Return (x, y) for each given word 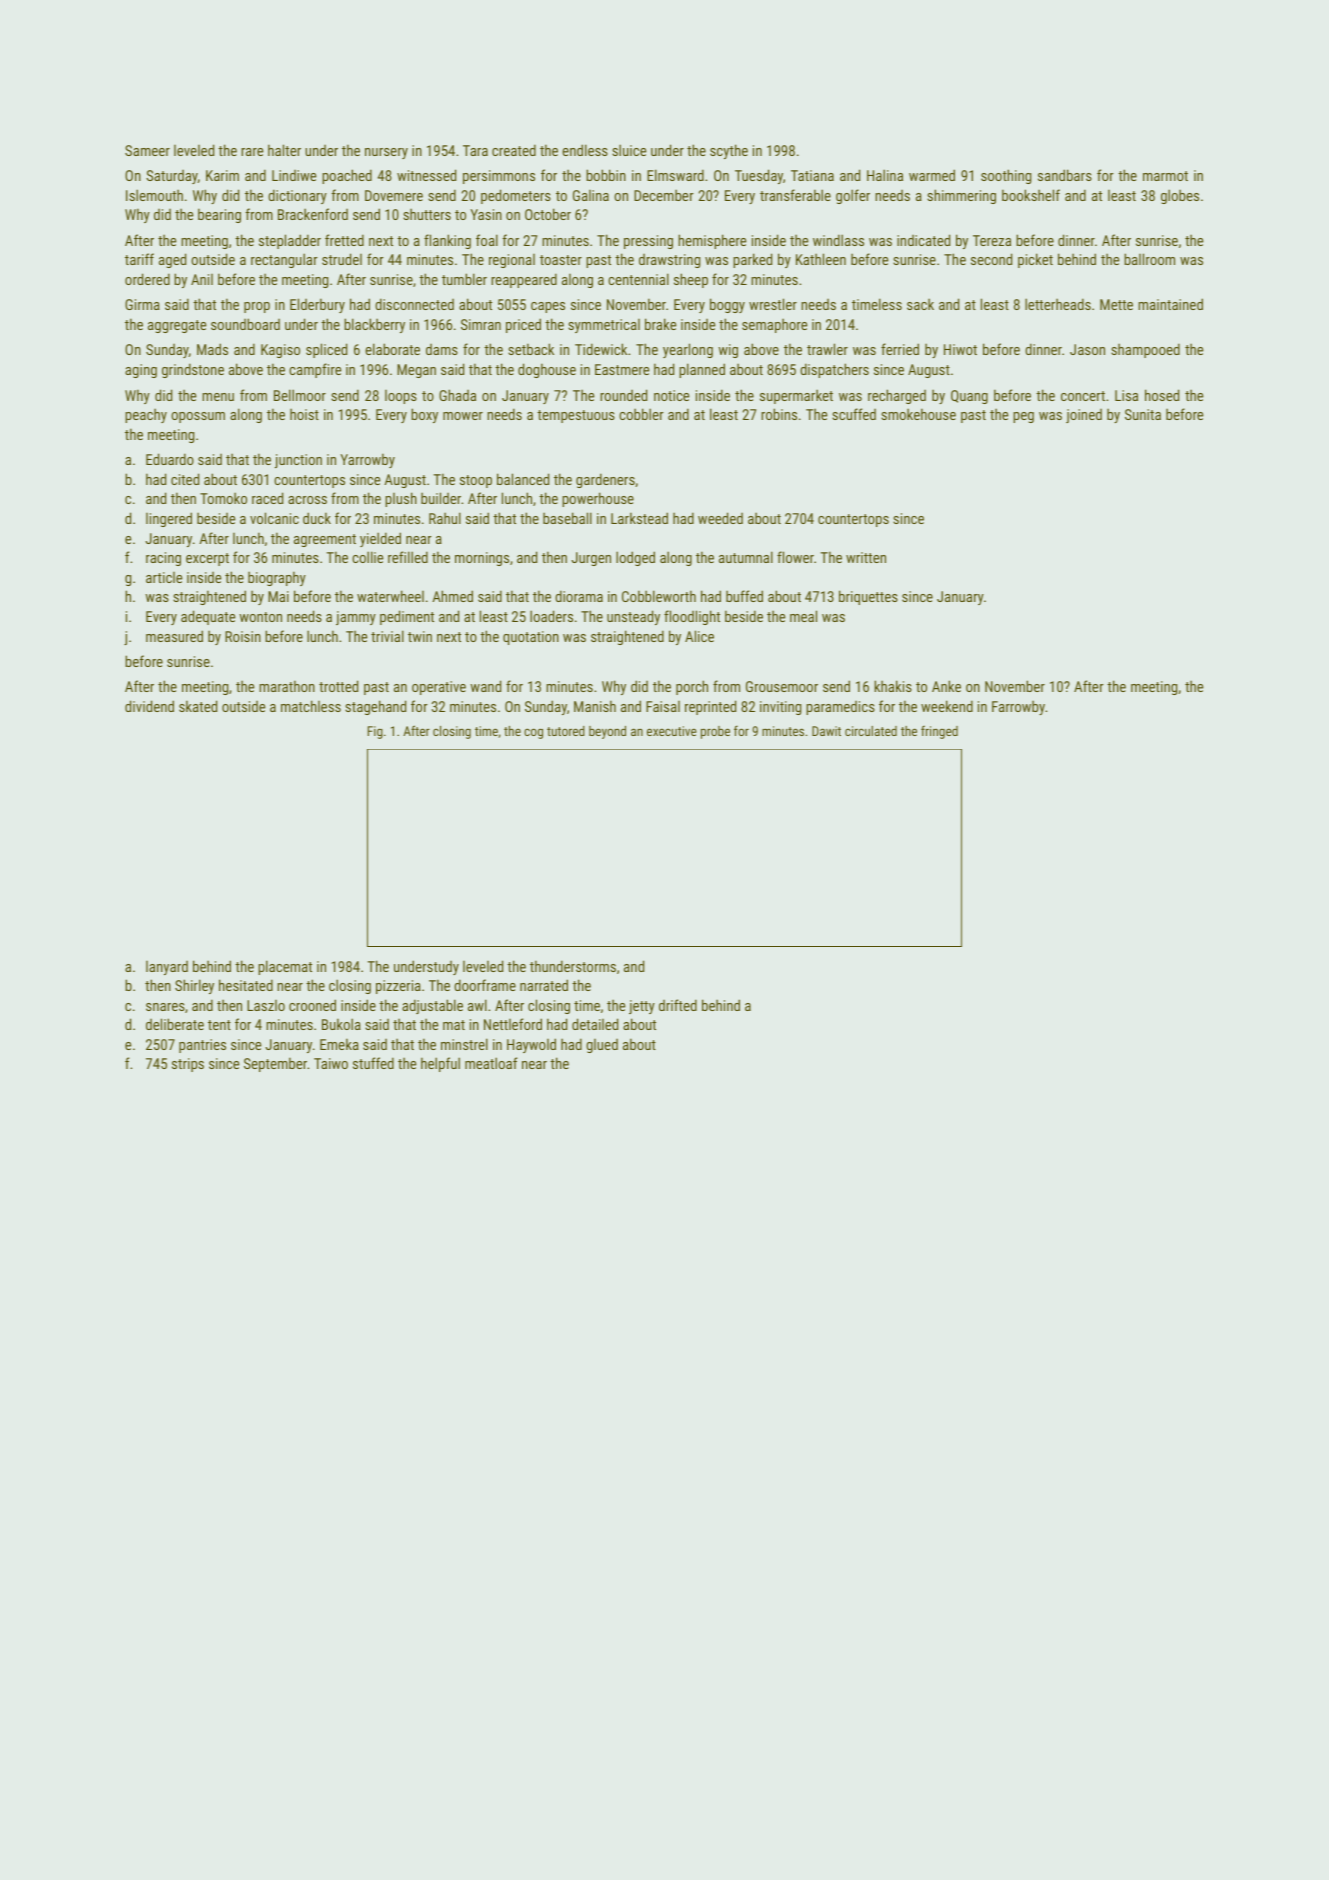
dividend (149, 706)
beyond (607, 732)
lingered (169, 519)
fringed (939, 732)
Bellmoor (300, 395)
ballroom (1149, 259)
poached (347, 176)
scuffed (854, 414)
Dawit (826, 731)
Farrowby (1018, 707)
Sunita (1143, 414)
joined (1084, 416)
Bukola (341, 1024)
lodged (635, 558)
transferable (795, 195)
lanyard (167, 968)
